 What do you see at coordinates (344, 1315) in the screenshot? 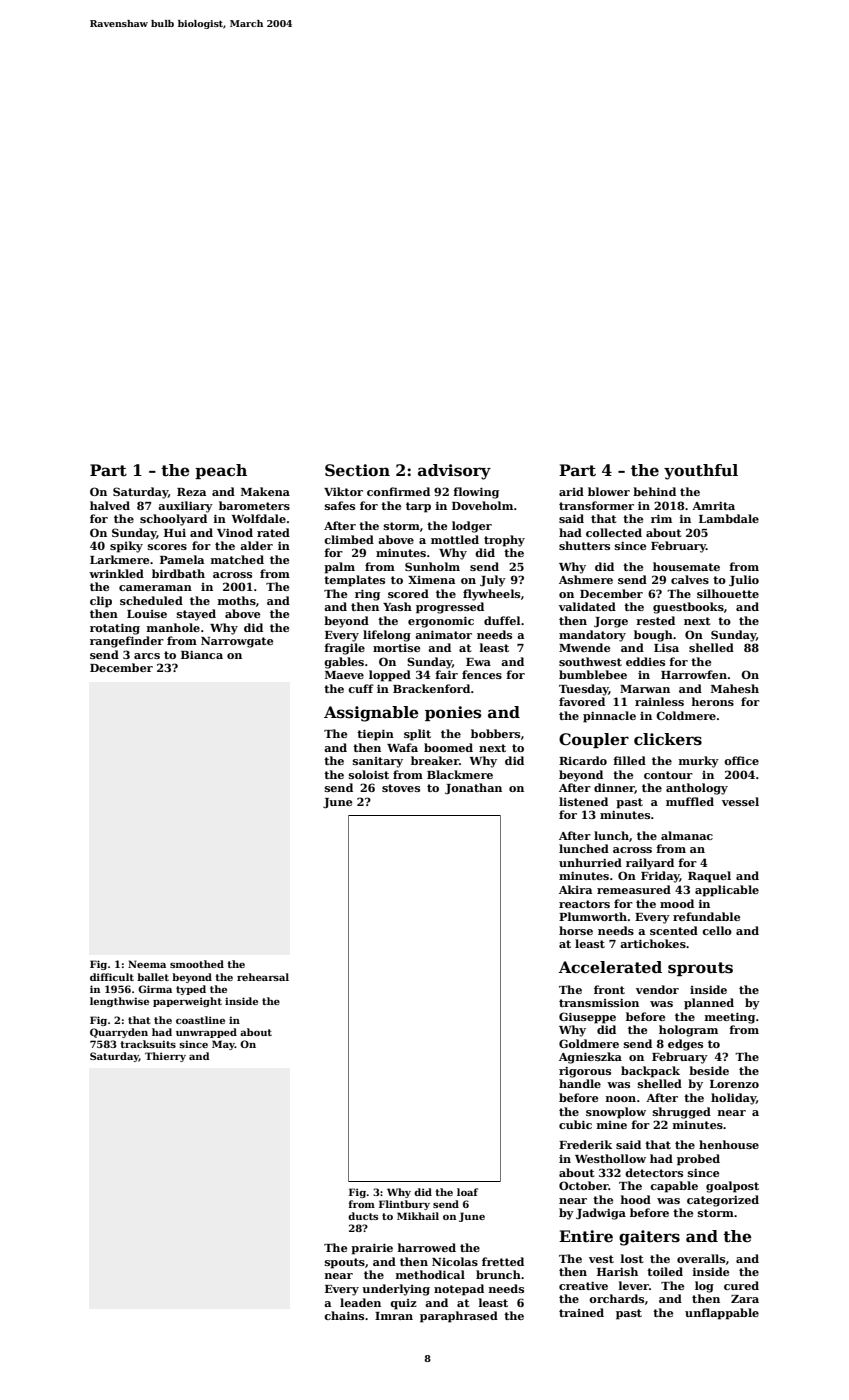
I see `chains` at bounding box center [344, 1315].
